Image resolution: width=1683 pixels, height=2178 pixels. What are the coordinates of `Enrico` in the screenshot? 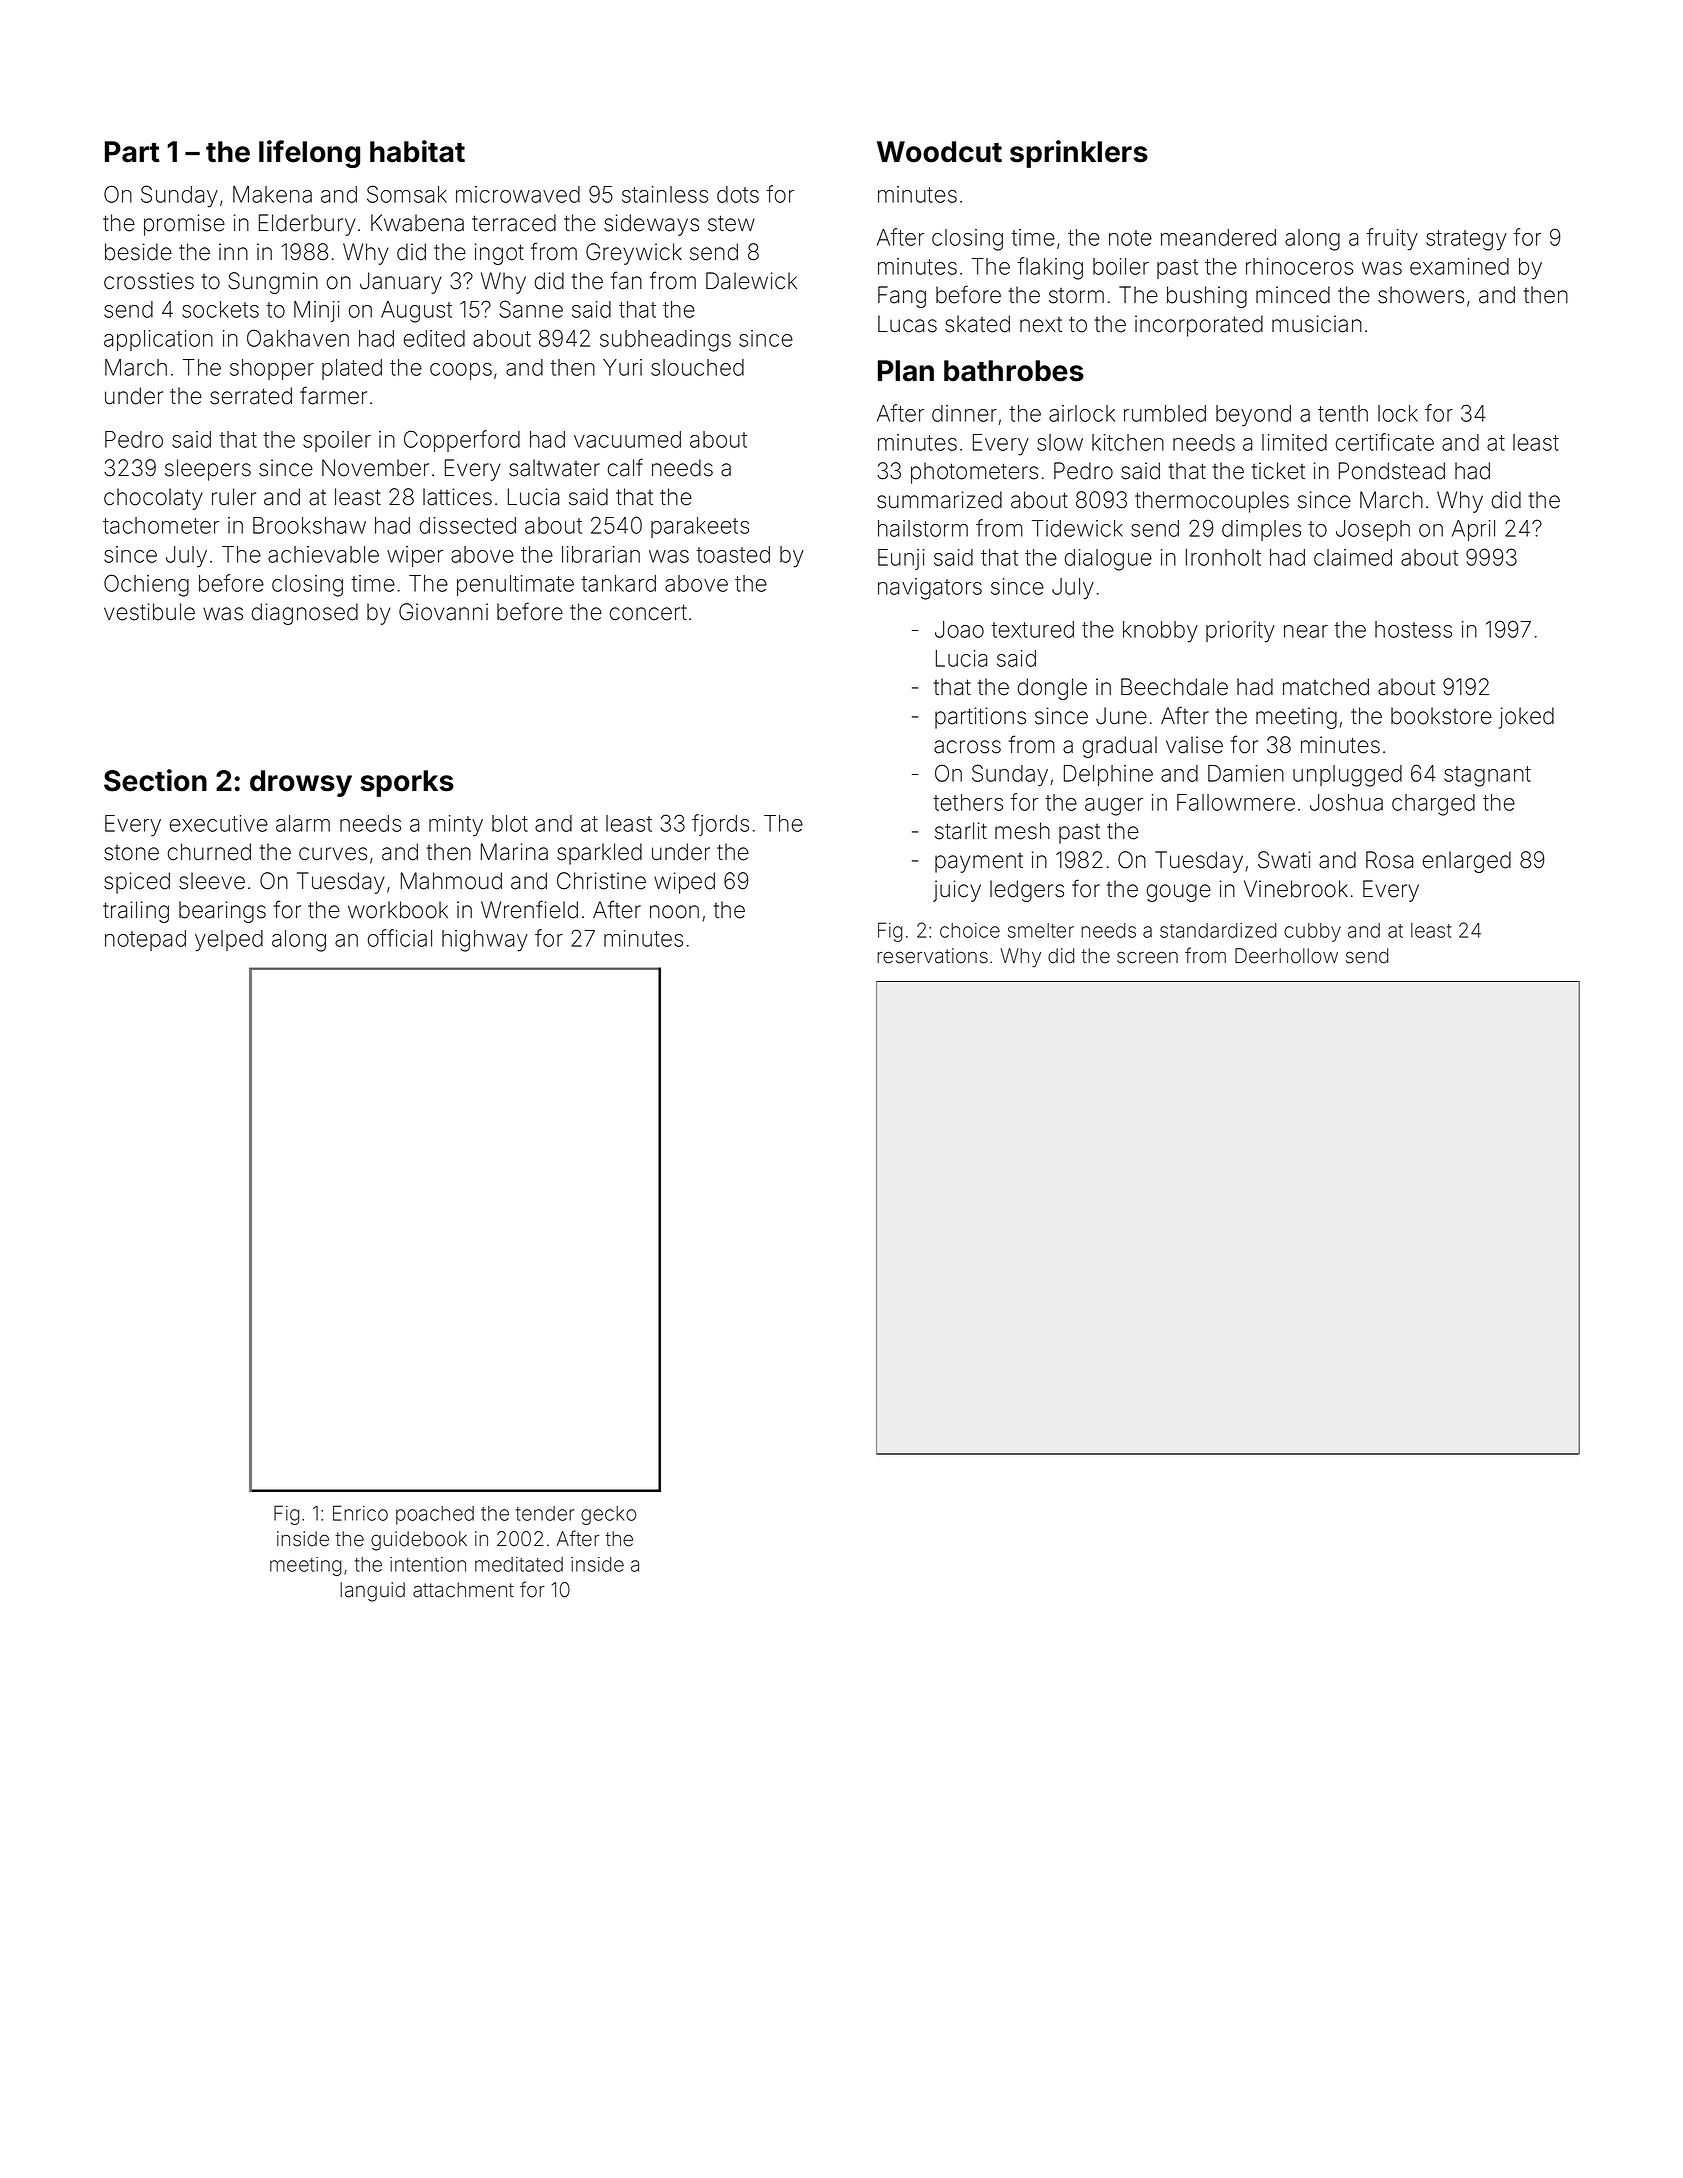 It's located at (360, 1513).
